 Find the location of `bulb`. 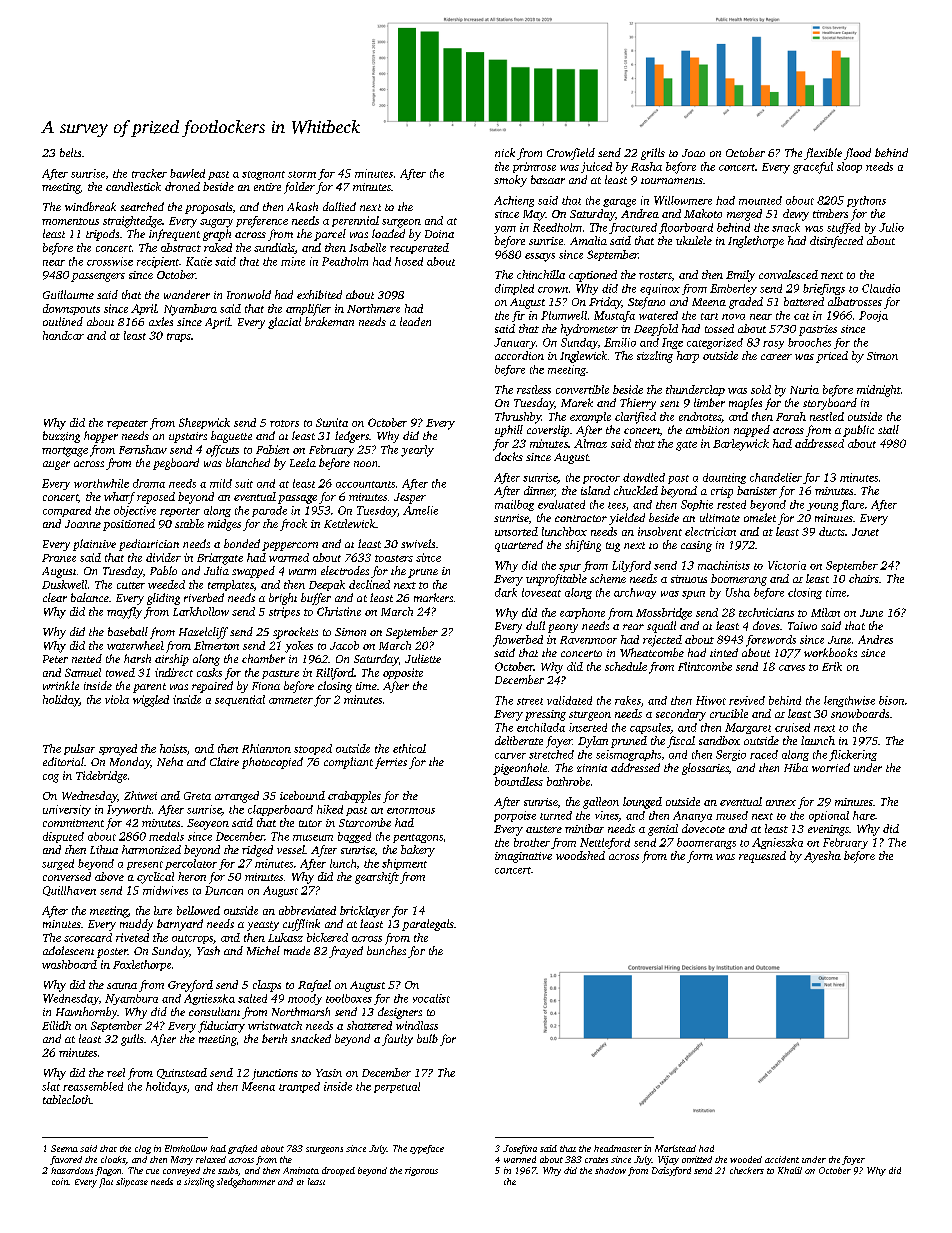

bulb is located at coordinates (427, 1038).
